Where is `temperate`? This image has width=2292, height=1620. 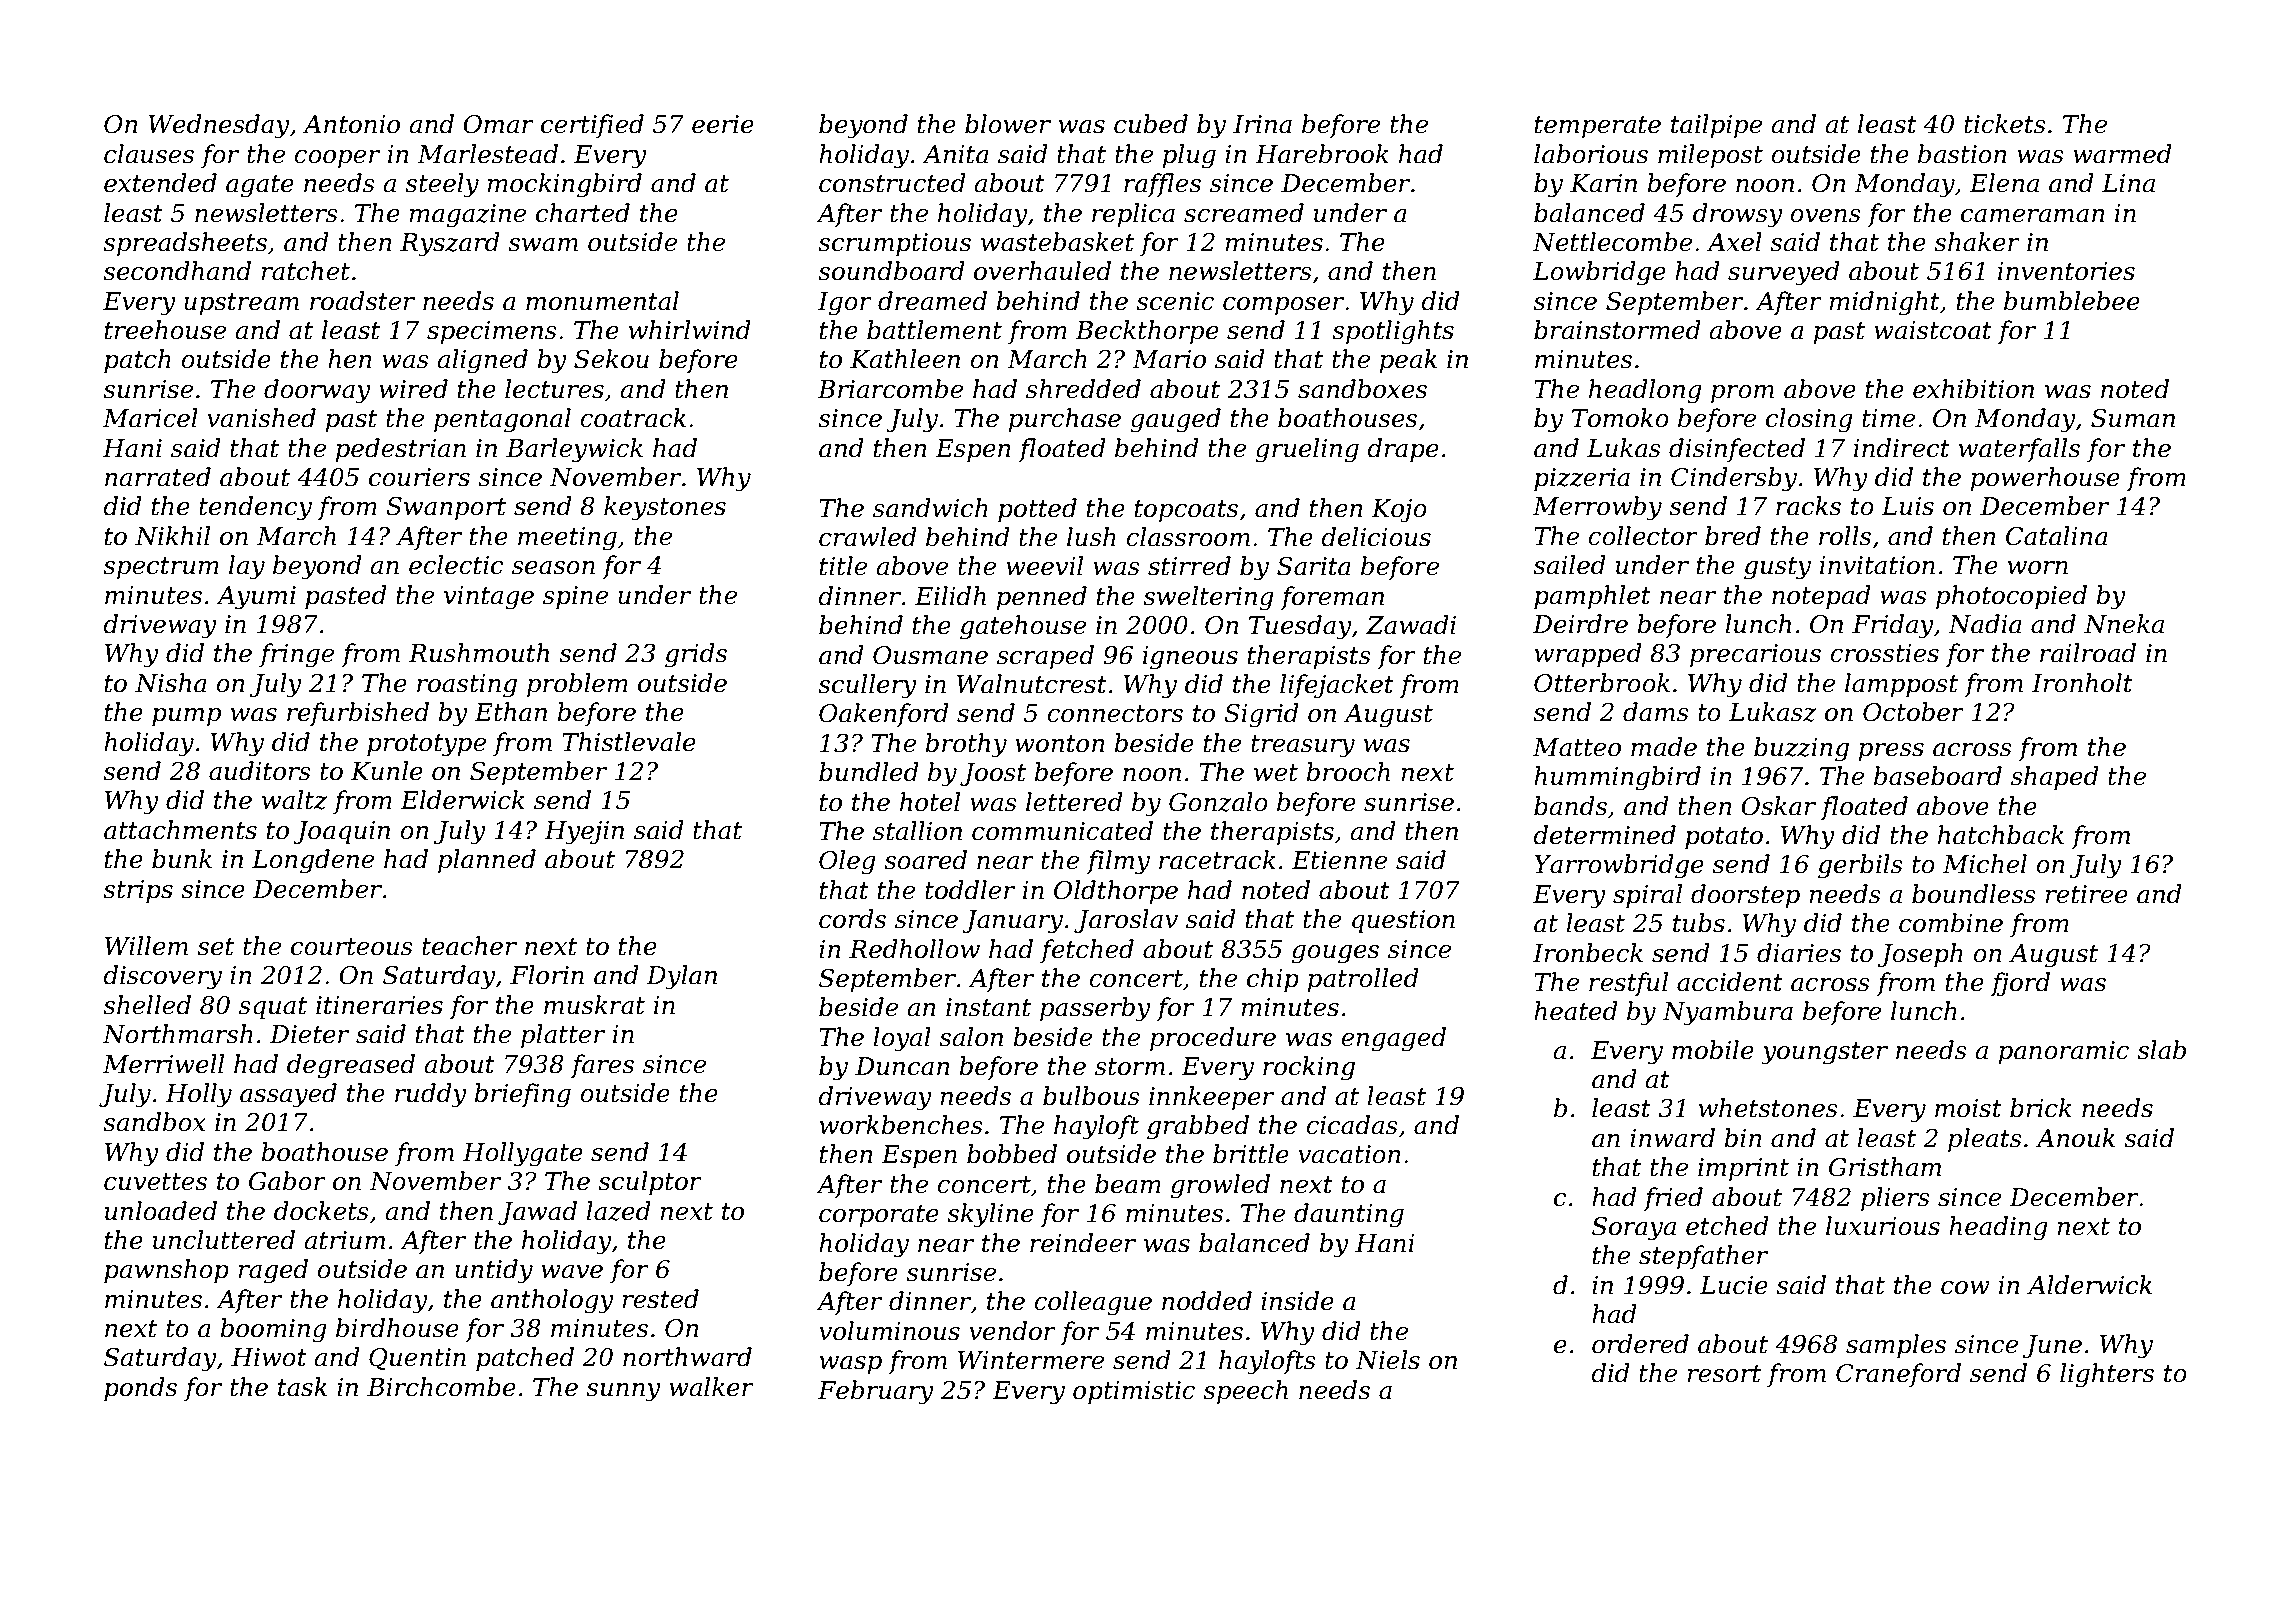 temperate is located at coordinates (1598, 127).
